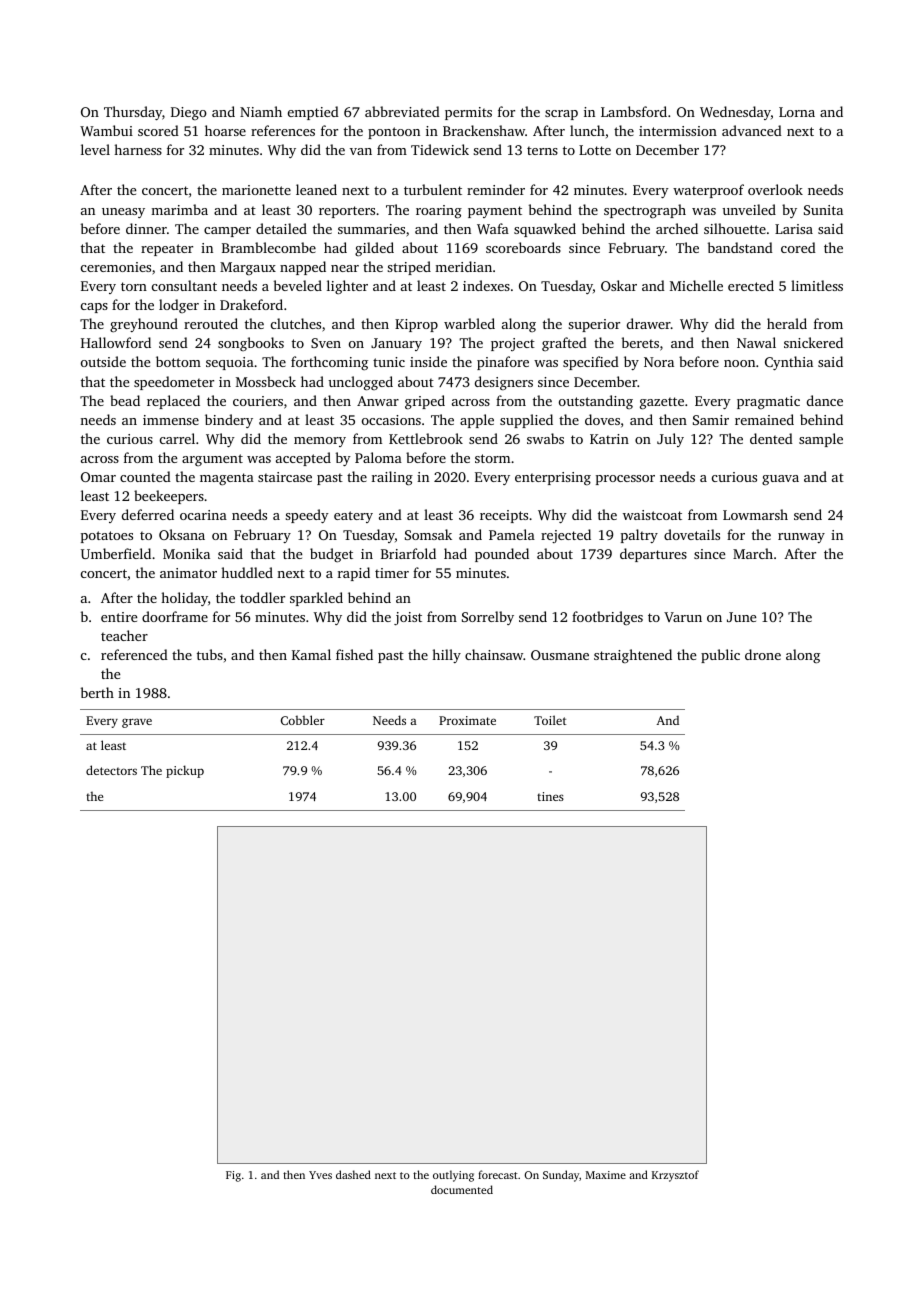 This screenshot has width=924, height=1308. Describe the element at coordinates (230, 363) in the screenshot. I see `sequoia` at that location.
